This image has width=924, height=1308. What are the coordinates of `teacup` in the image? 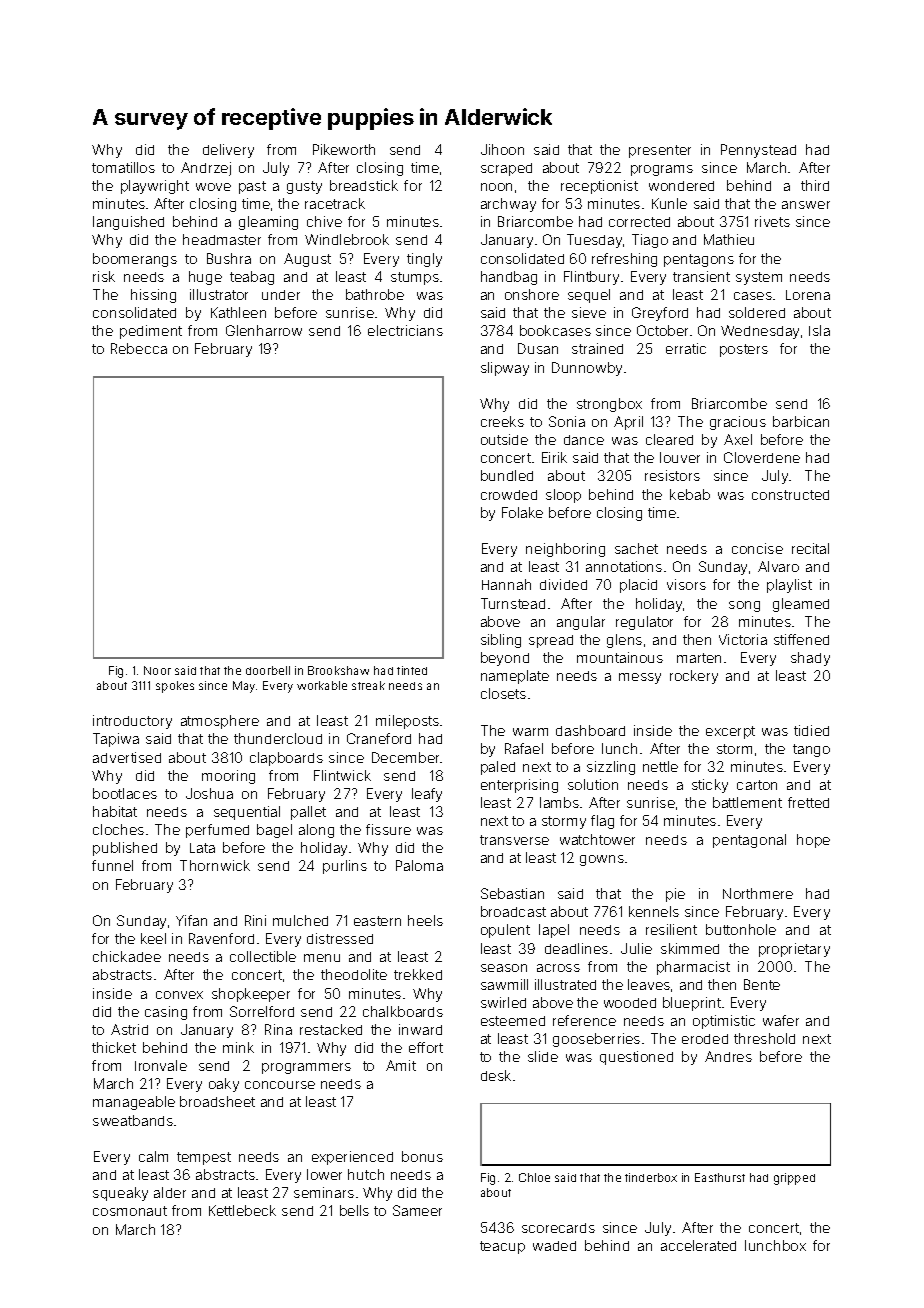 It's located at (502, 1247).
